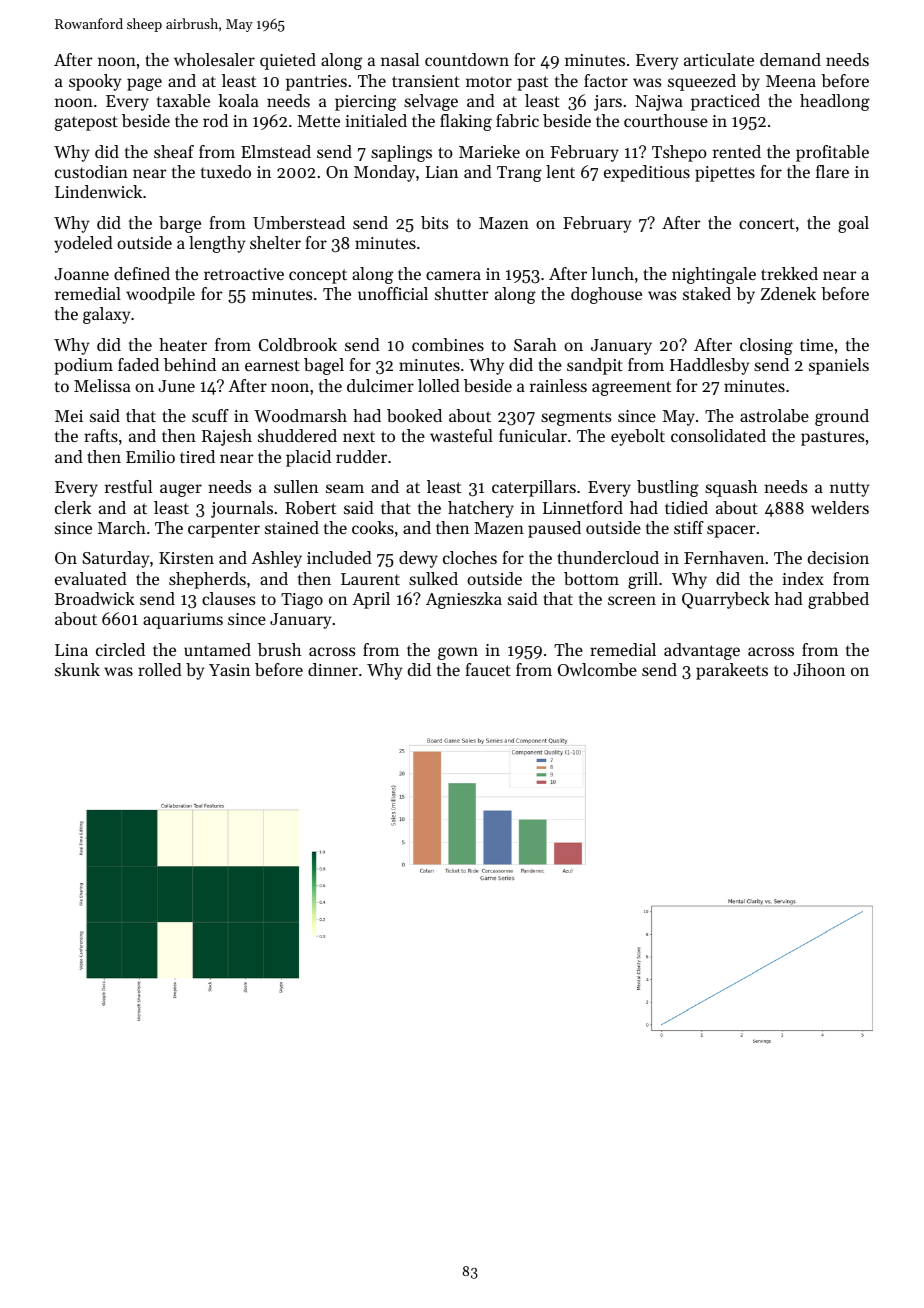 Image resolution: width=924 pixels, height=1308 pixels. I want to click on retroactive, so click(244, 274).
